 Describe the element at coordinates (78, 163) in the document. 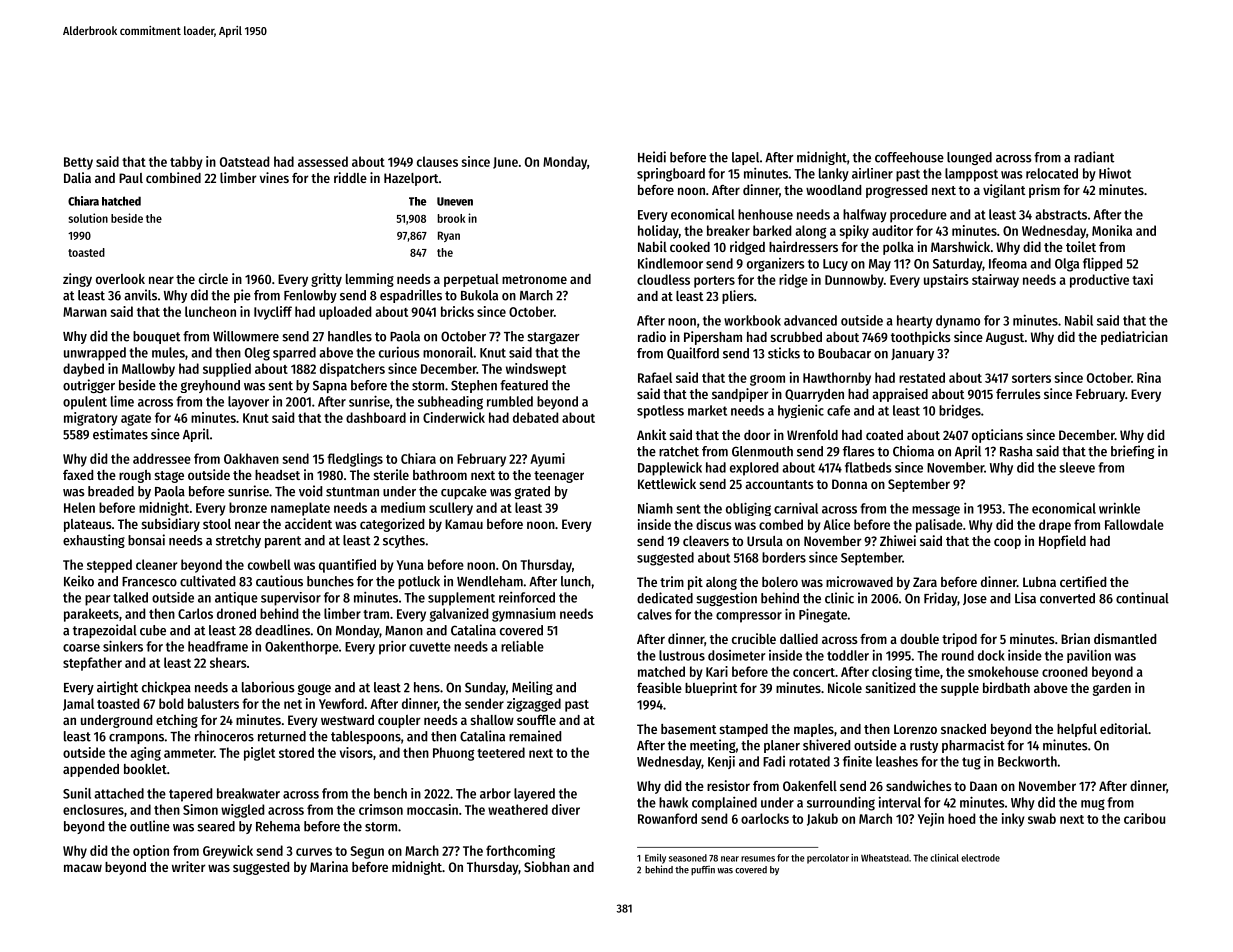

I see `Betty` at that location.
